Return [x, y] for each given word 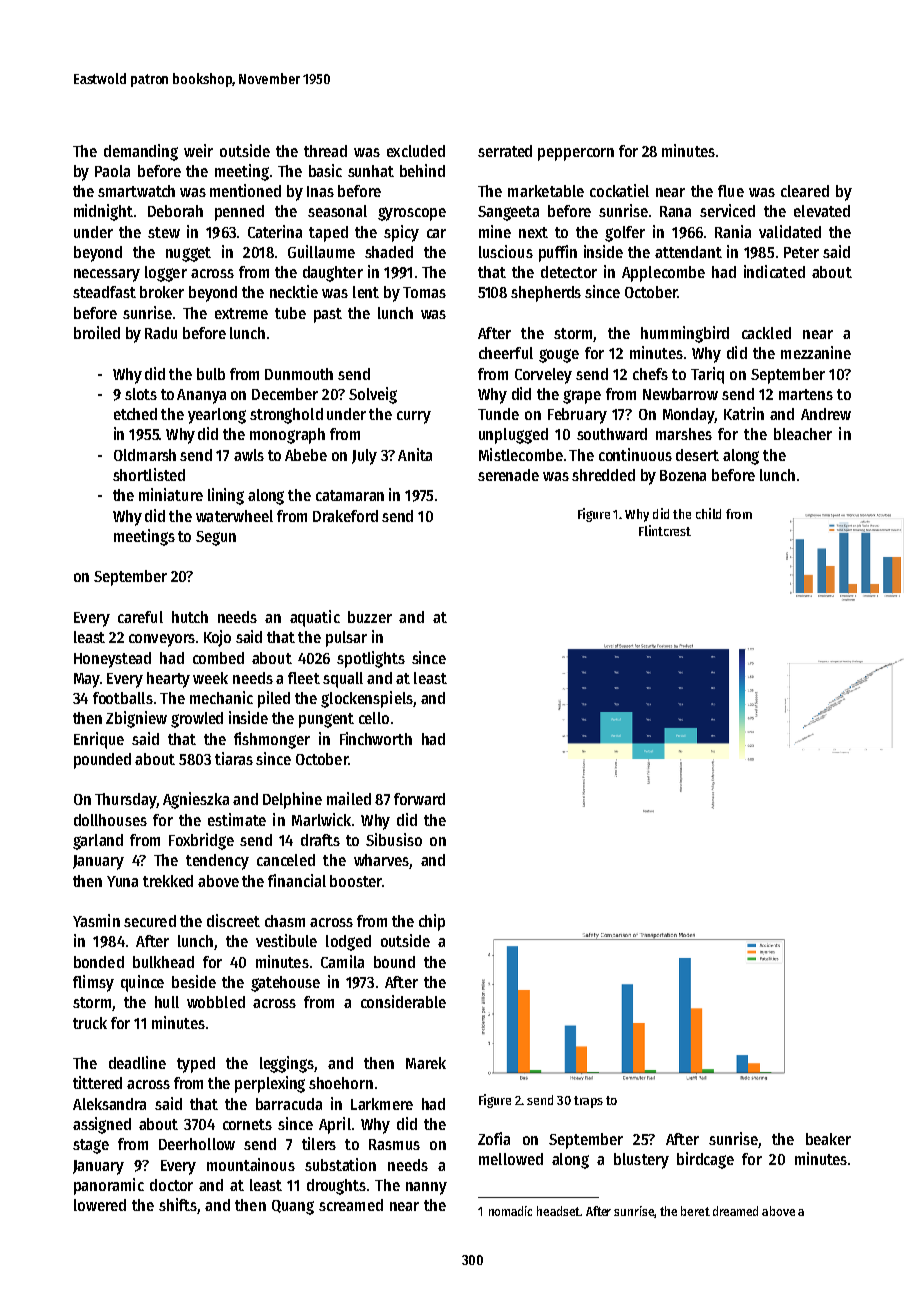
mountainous [251, 1164]
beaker [828, 1139]
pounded [102, 761]
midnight [103, 212]
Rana [675, 211]
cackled [766, 333]
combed [218, 658]
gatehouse [285, 984]
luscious [506, 251]
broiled [97, 332]
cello [374, 718]
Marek [426, 1063]
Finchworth [376, 738]
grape [582, 397]
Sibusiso [394, 839]
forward [419, 799]
